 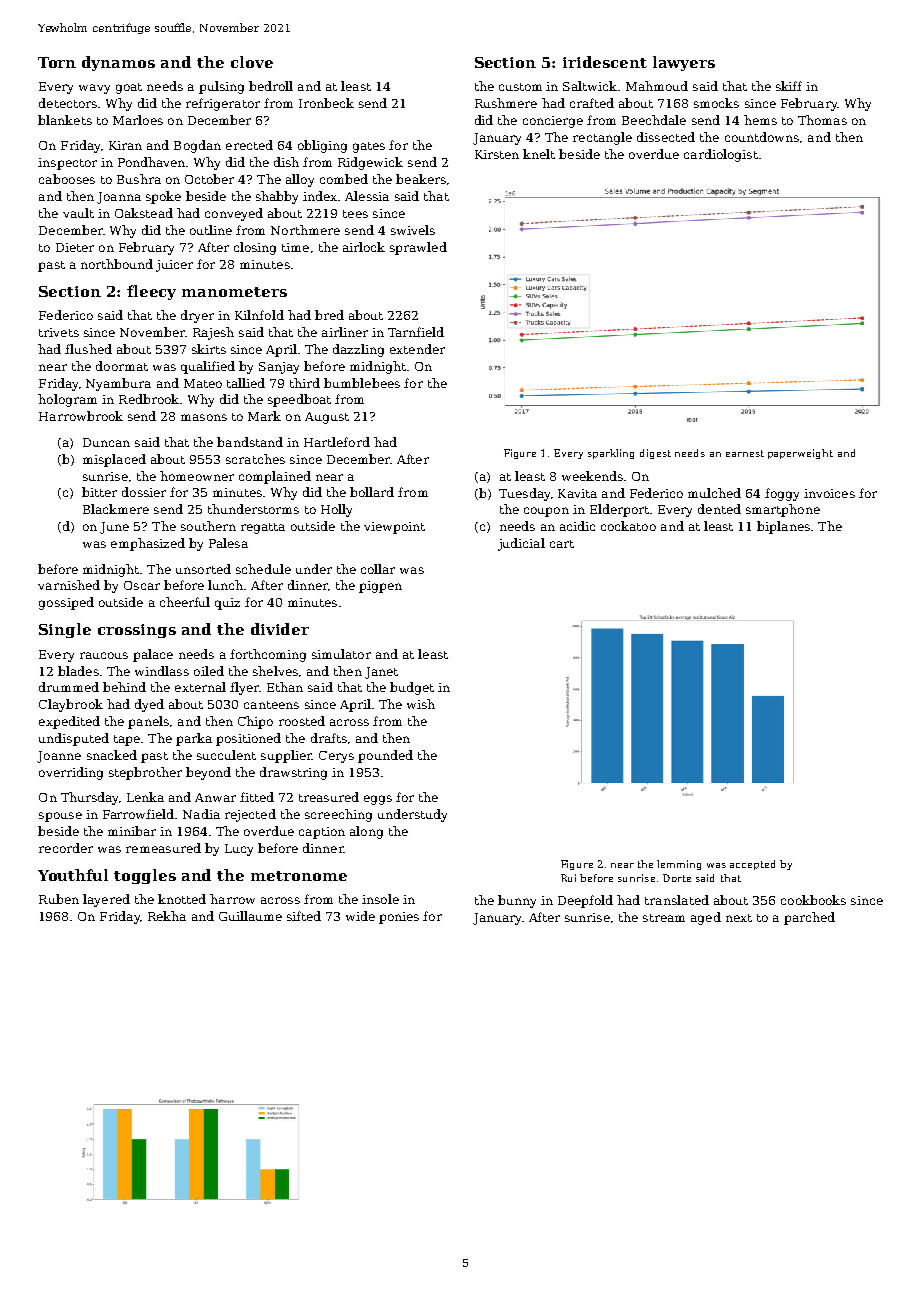 What do you see at coordinates (204, 417) in the document?
I see `masons` at bounding box center [204, 417].
